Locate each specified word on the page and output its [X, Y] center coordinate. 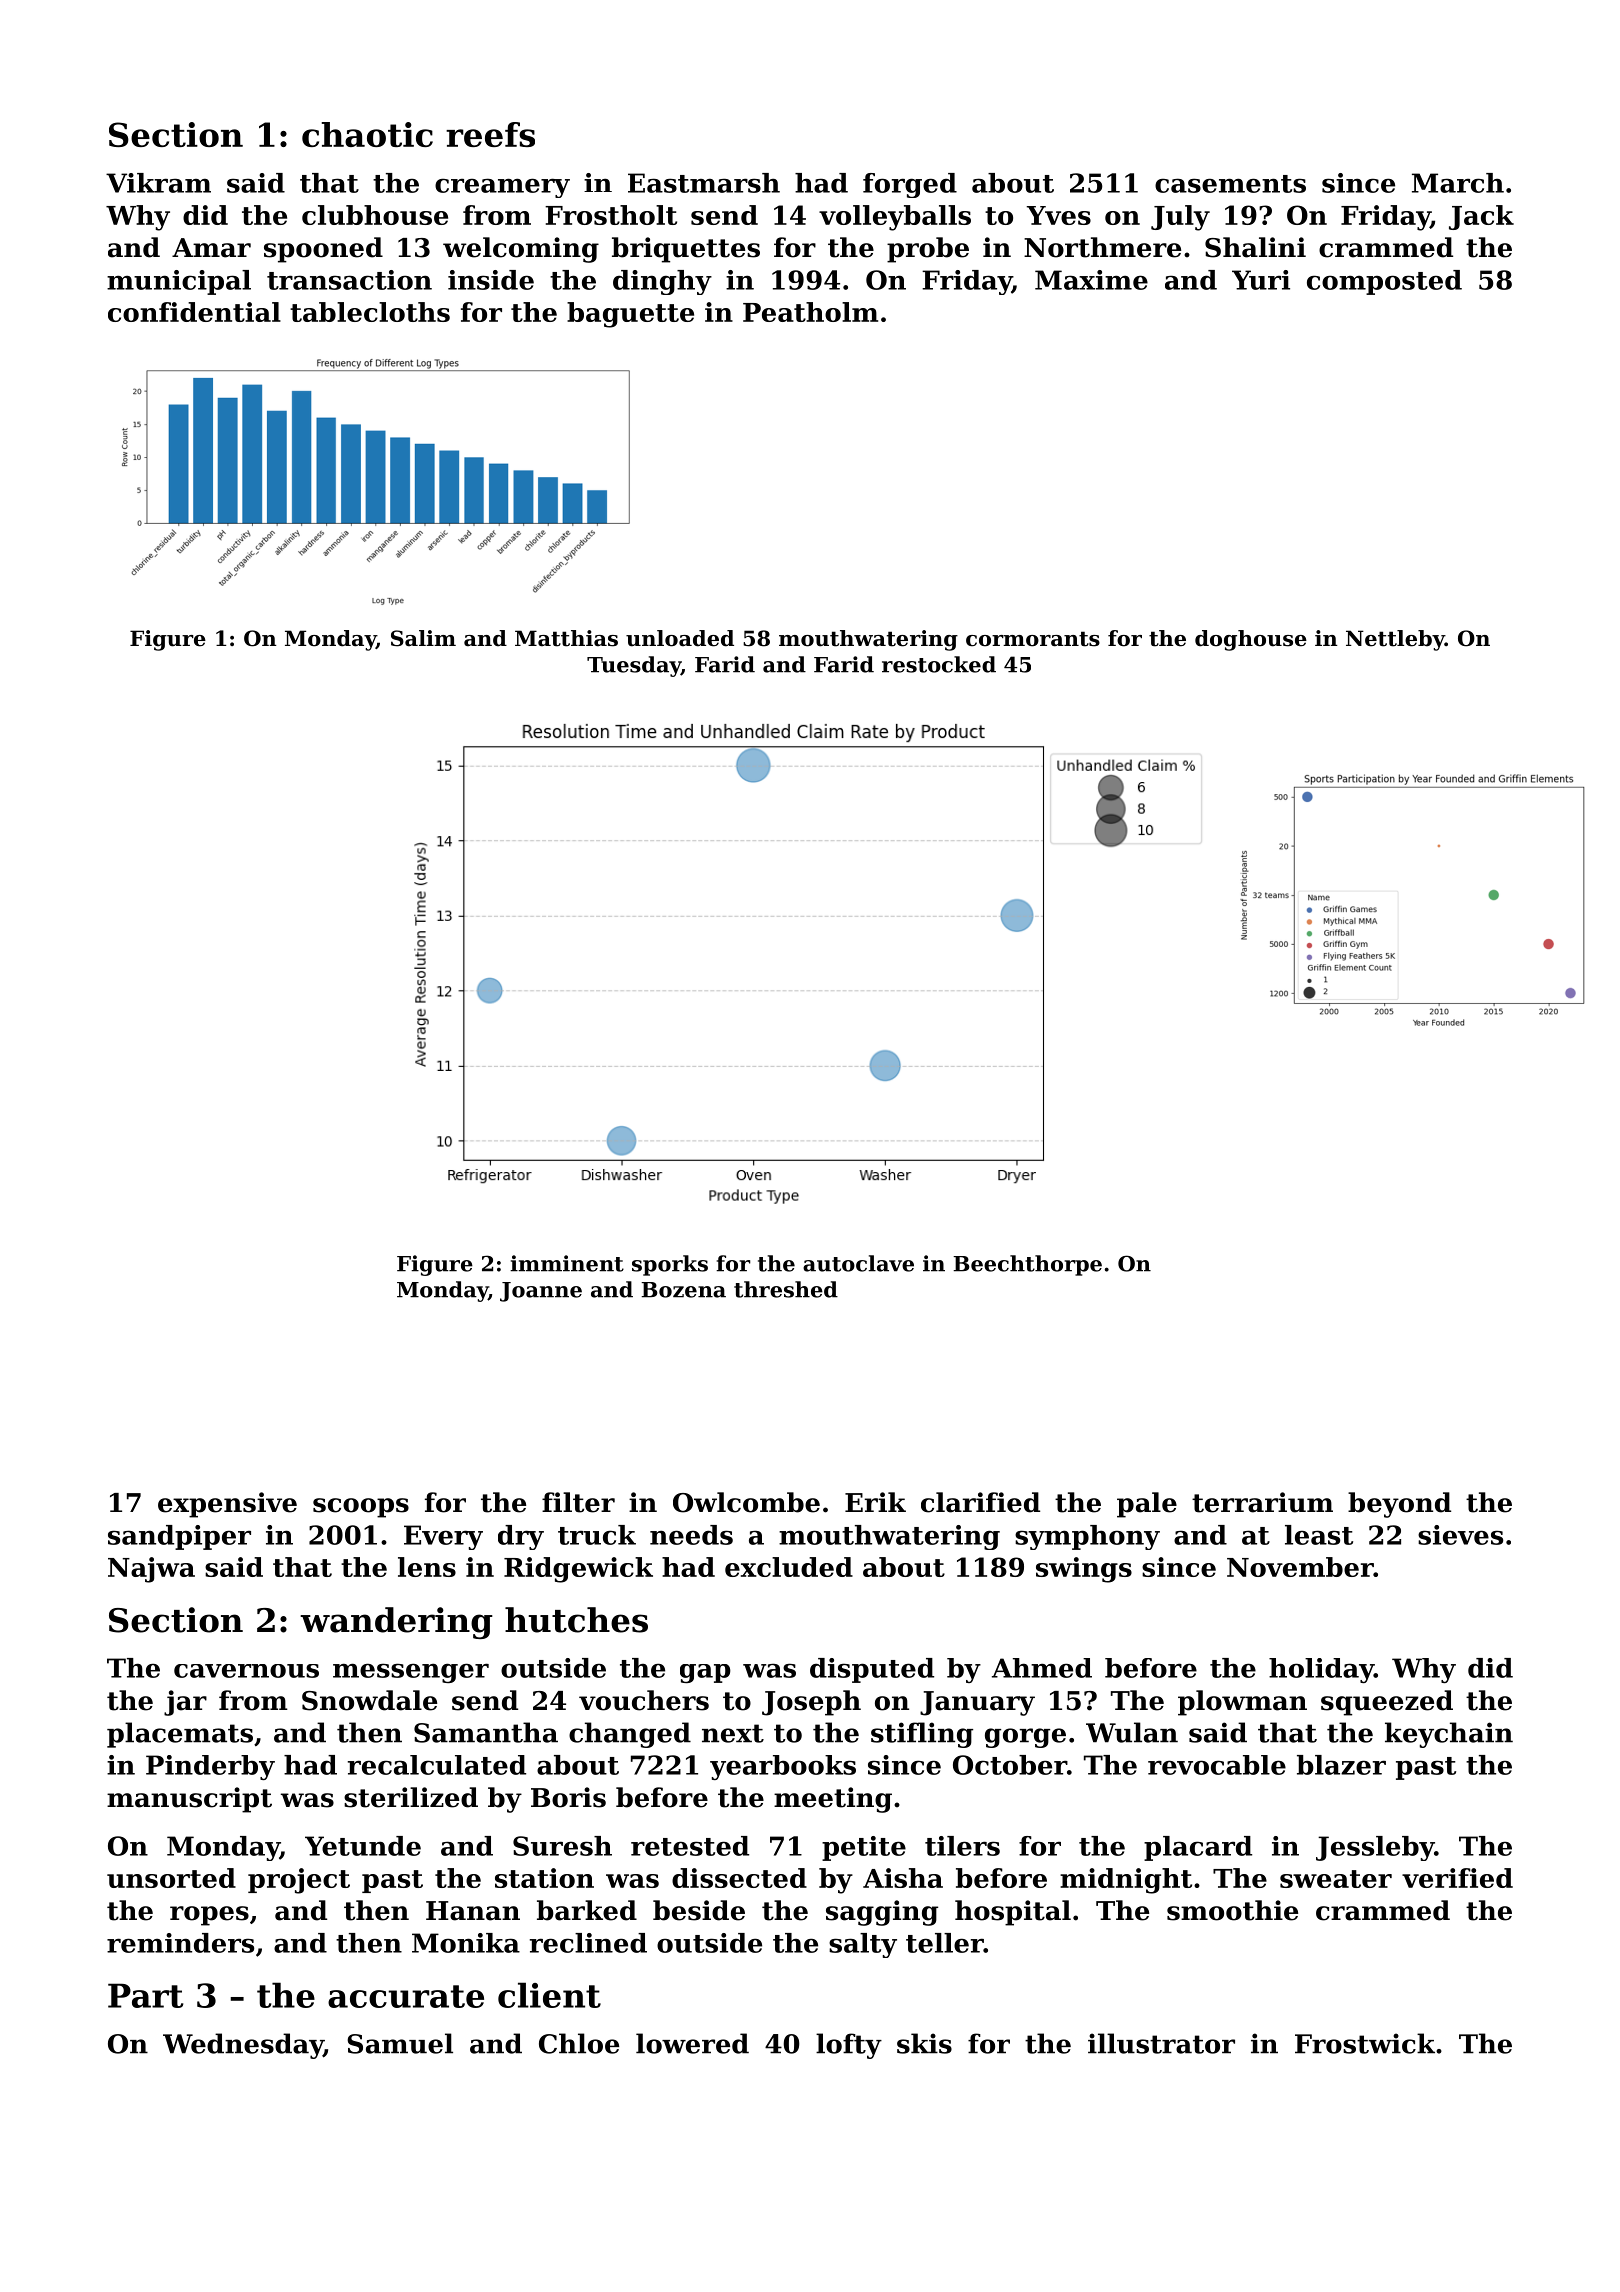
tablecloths [370, 312]
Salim [423, 638]
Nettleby [1395, 640]
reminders [180, 1943]
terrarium [1262, 1502]
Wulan [1132, 1732]
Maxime [1091, 280]
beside [699, 1910]
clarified [980, 1502]
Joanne [541, 1292]
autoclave [858, 1263]
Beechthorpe [1027, 1265]
